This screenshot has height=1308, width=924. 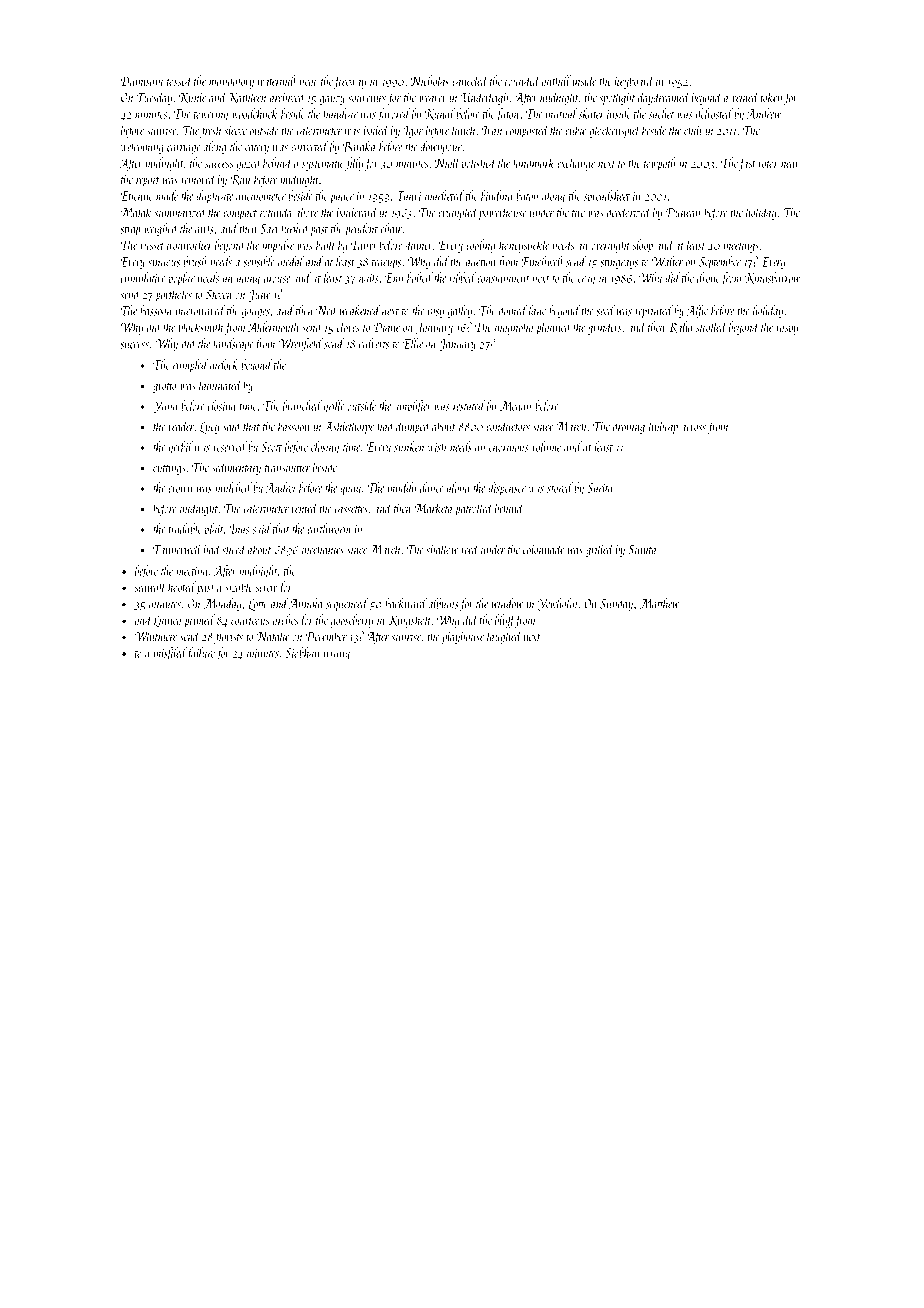 What do you see at coordinates (560, 487) in the screenshot?
I see `stored` at bounding box center [560, 487].
